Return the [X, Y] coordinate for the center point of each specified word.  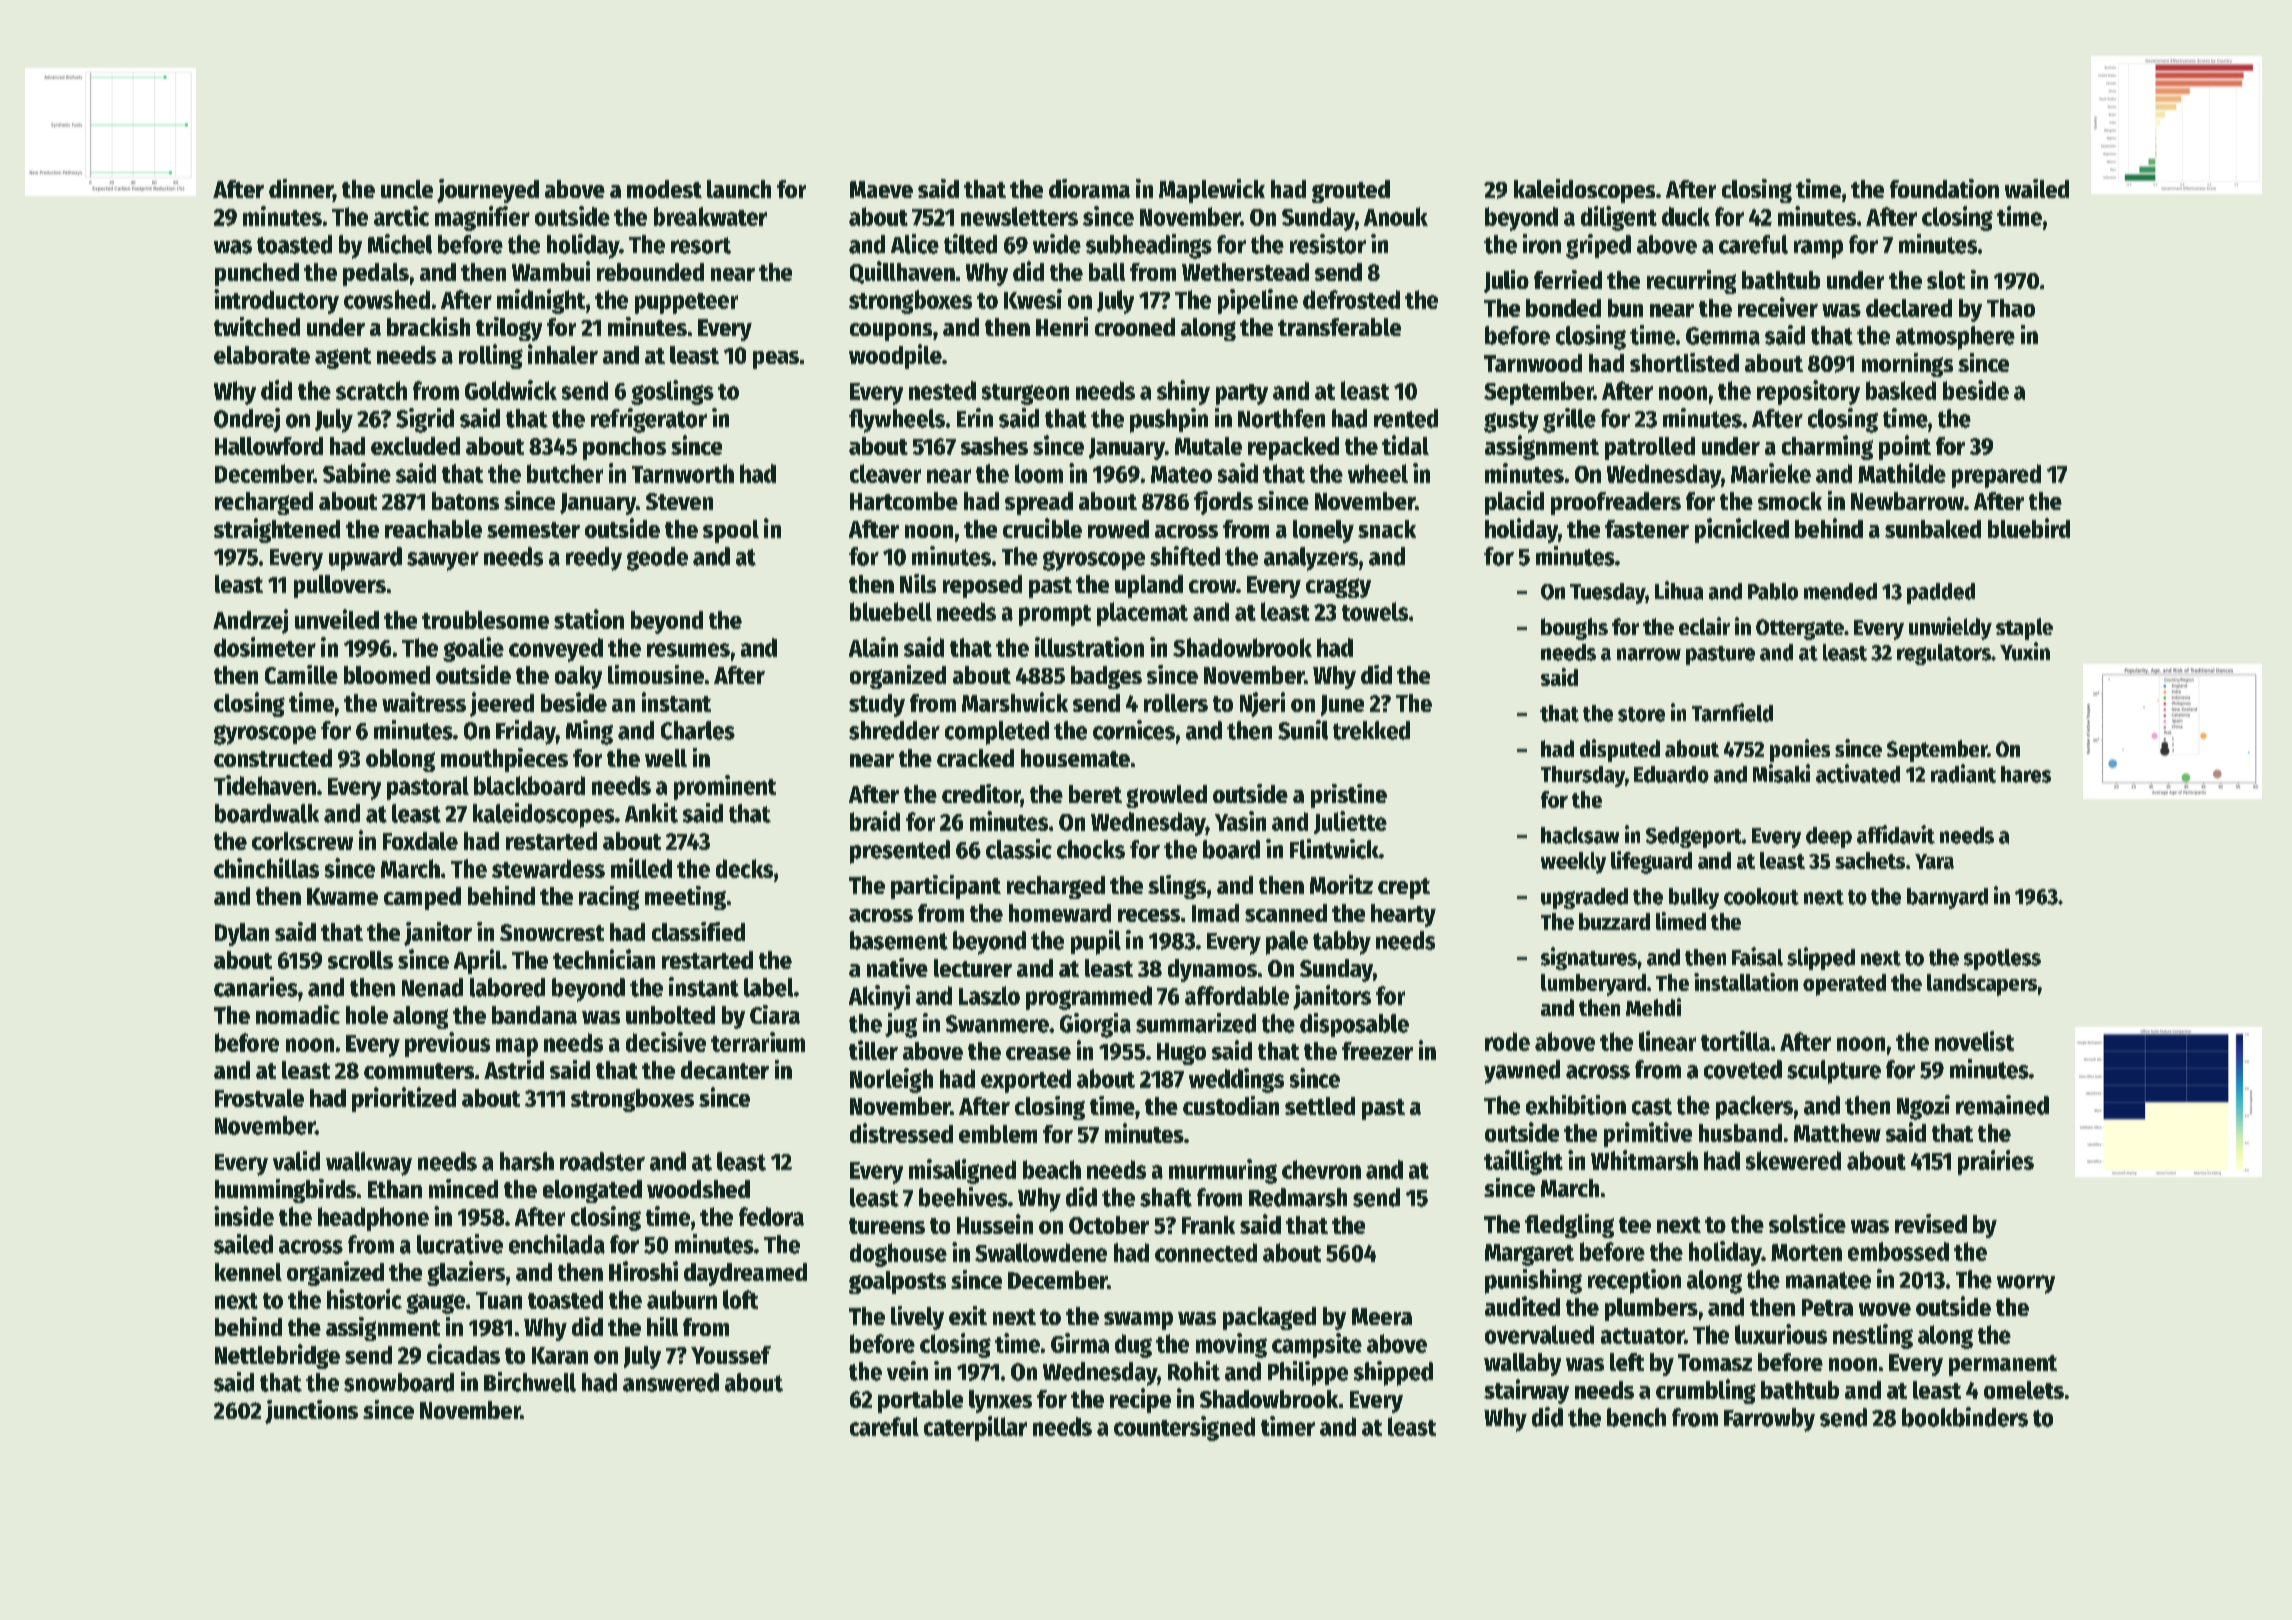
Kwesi [1033, 299]
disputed [1620, 750]
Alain [873, 647]
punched [257, 274]
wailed [2037, 188]
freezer [1377, 1051]
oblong [400, 760]
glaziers [466, 1273]
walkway [369, 1164]
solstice [1807, 1223]
